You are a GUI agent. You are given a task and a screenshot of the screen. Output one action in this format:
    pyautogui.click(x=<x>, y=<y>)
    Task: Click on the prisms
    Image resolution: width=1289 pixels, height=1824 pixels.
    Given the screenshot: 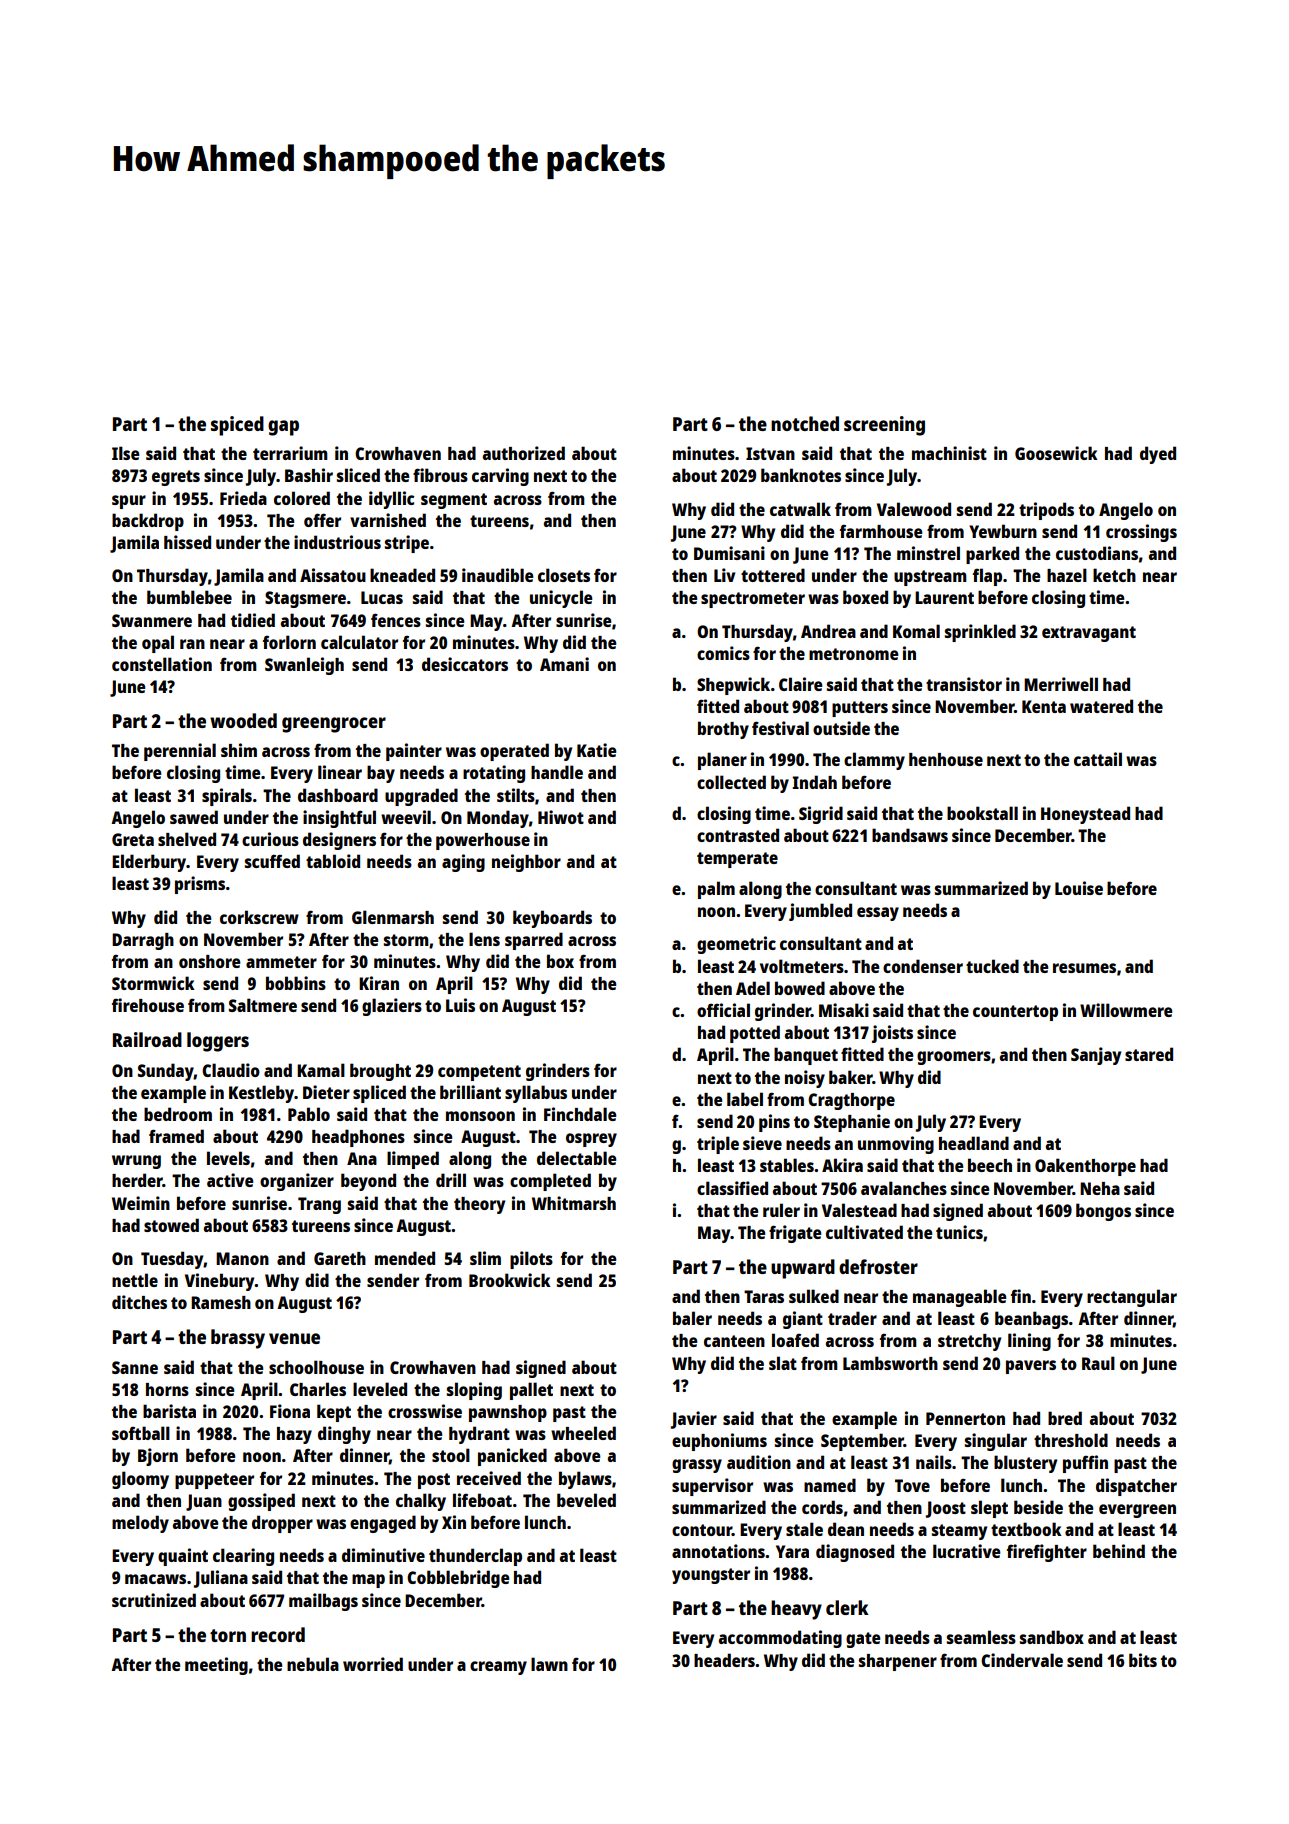 What is the action you would take?
    pyautogui.click(x=200, y=885)
